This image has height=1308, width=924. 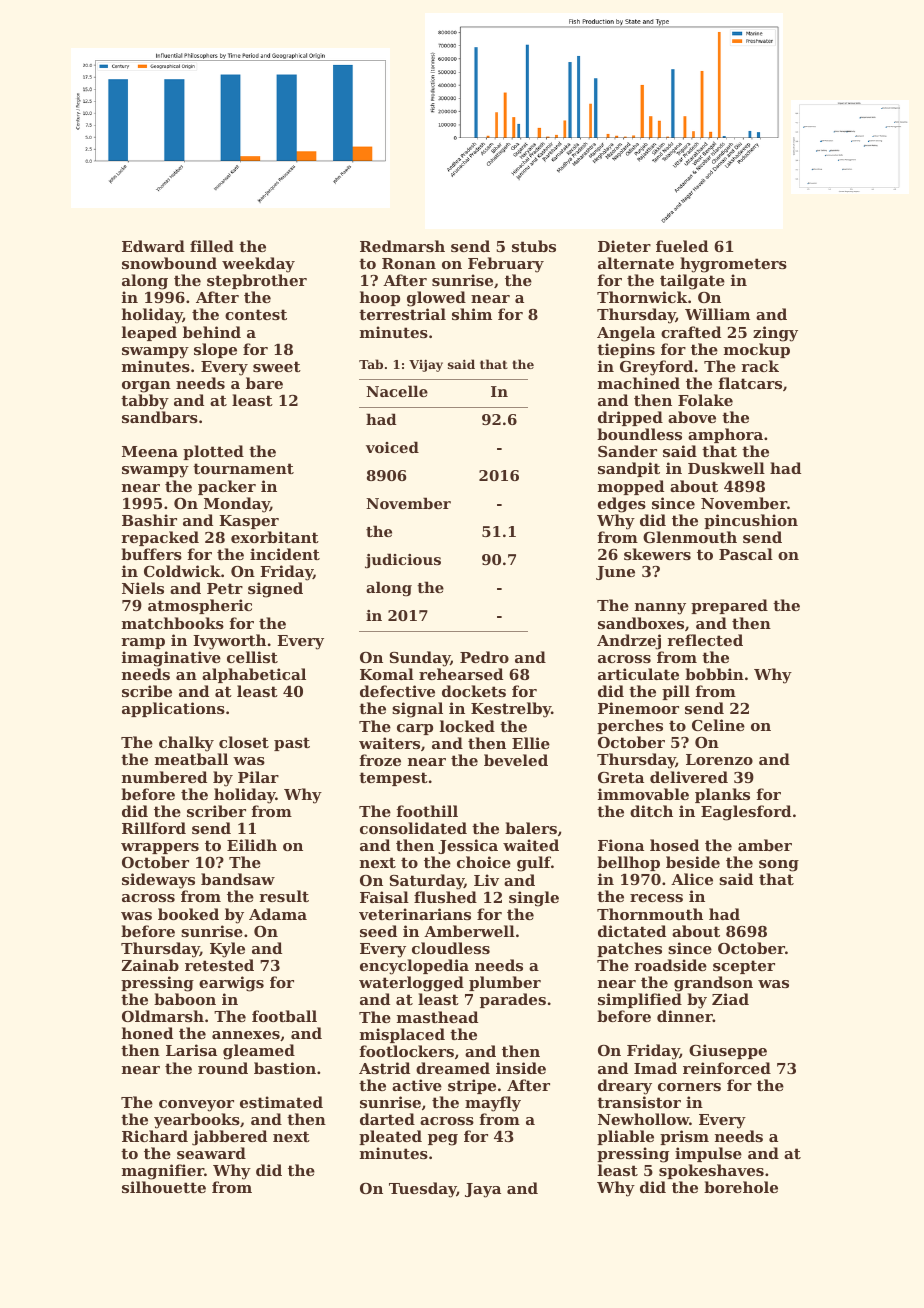 What do you see at coordinates (750, 383) in the image?
I see `flatcars` at bounding box center [750, 383].
